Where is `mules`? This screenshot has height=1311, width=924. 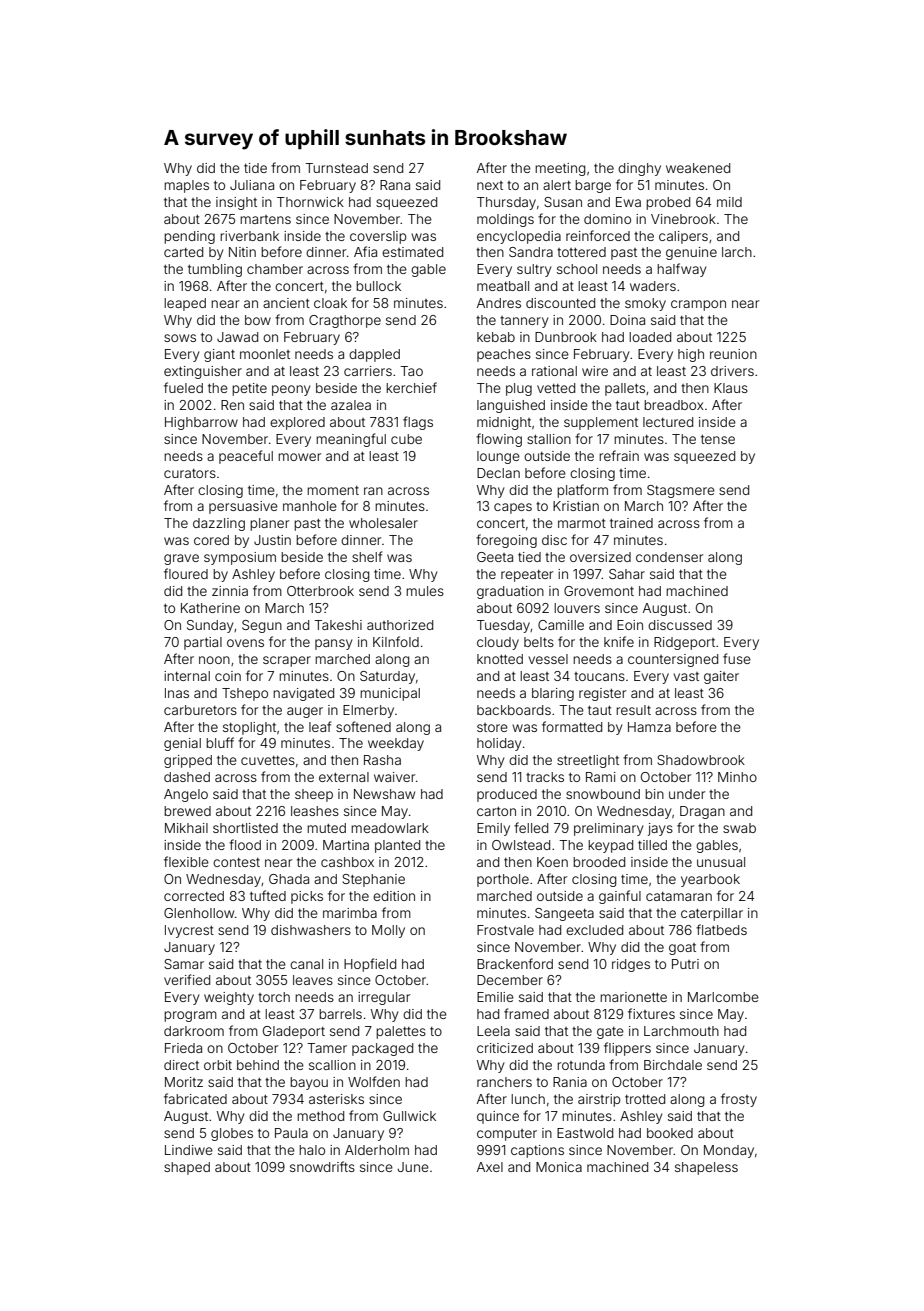
mules is located at coordinates (425, 591).
